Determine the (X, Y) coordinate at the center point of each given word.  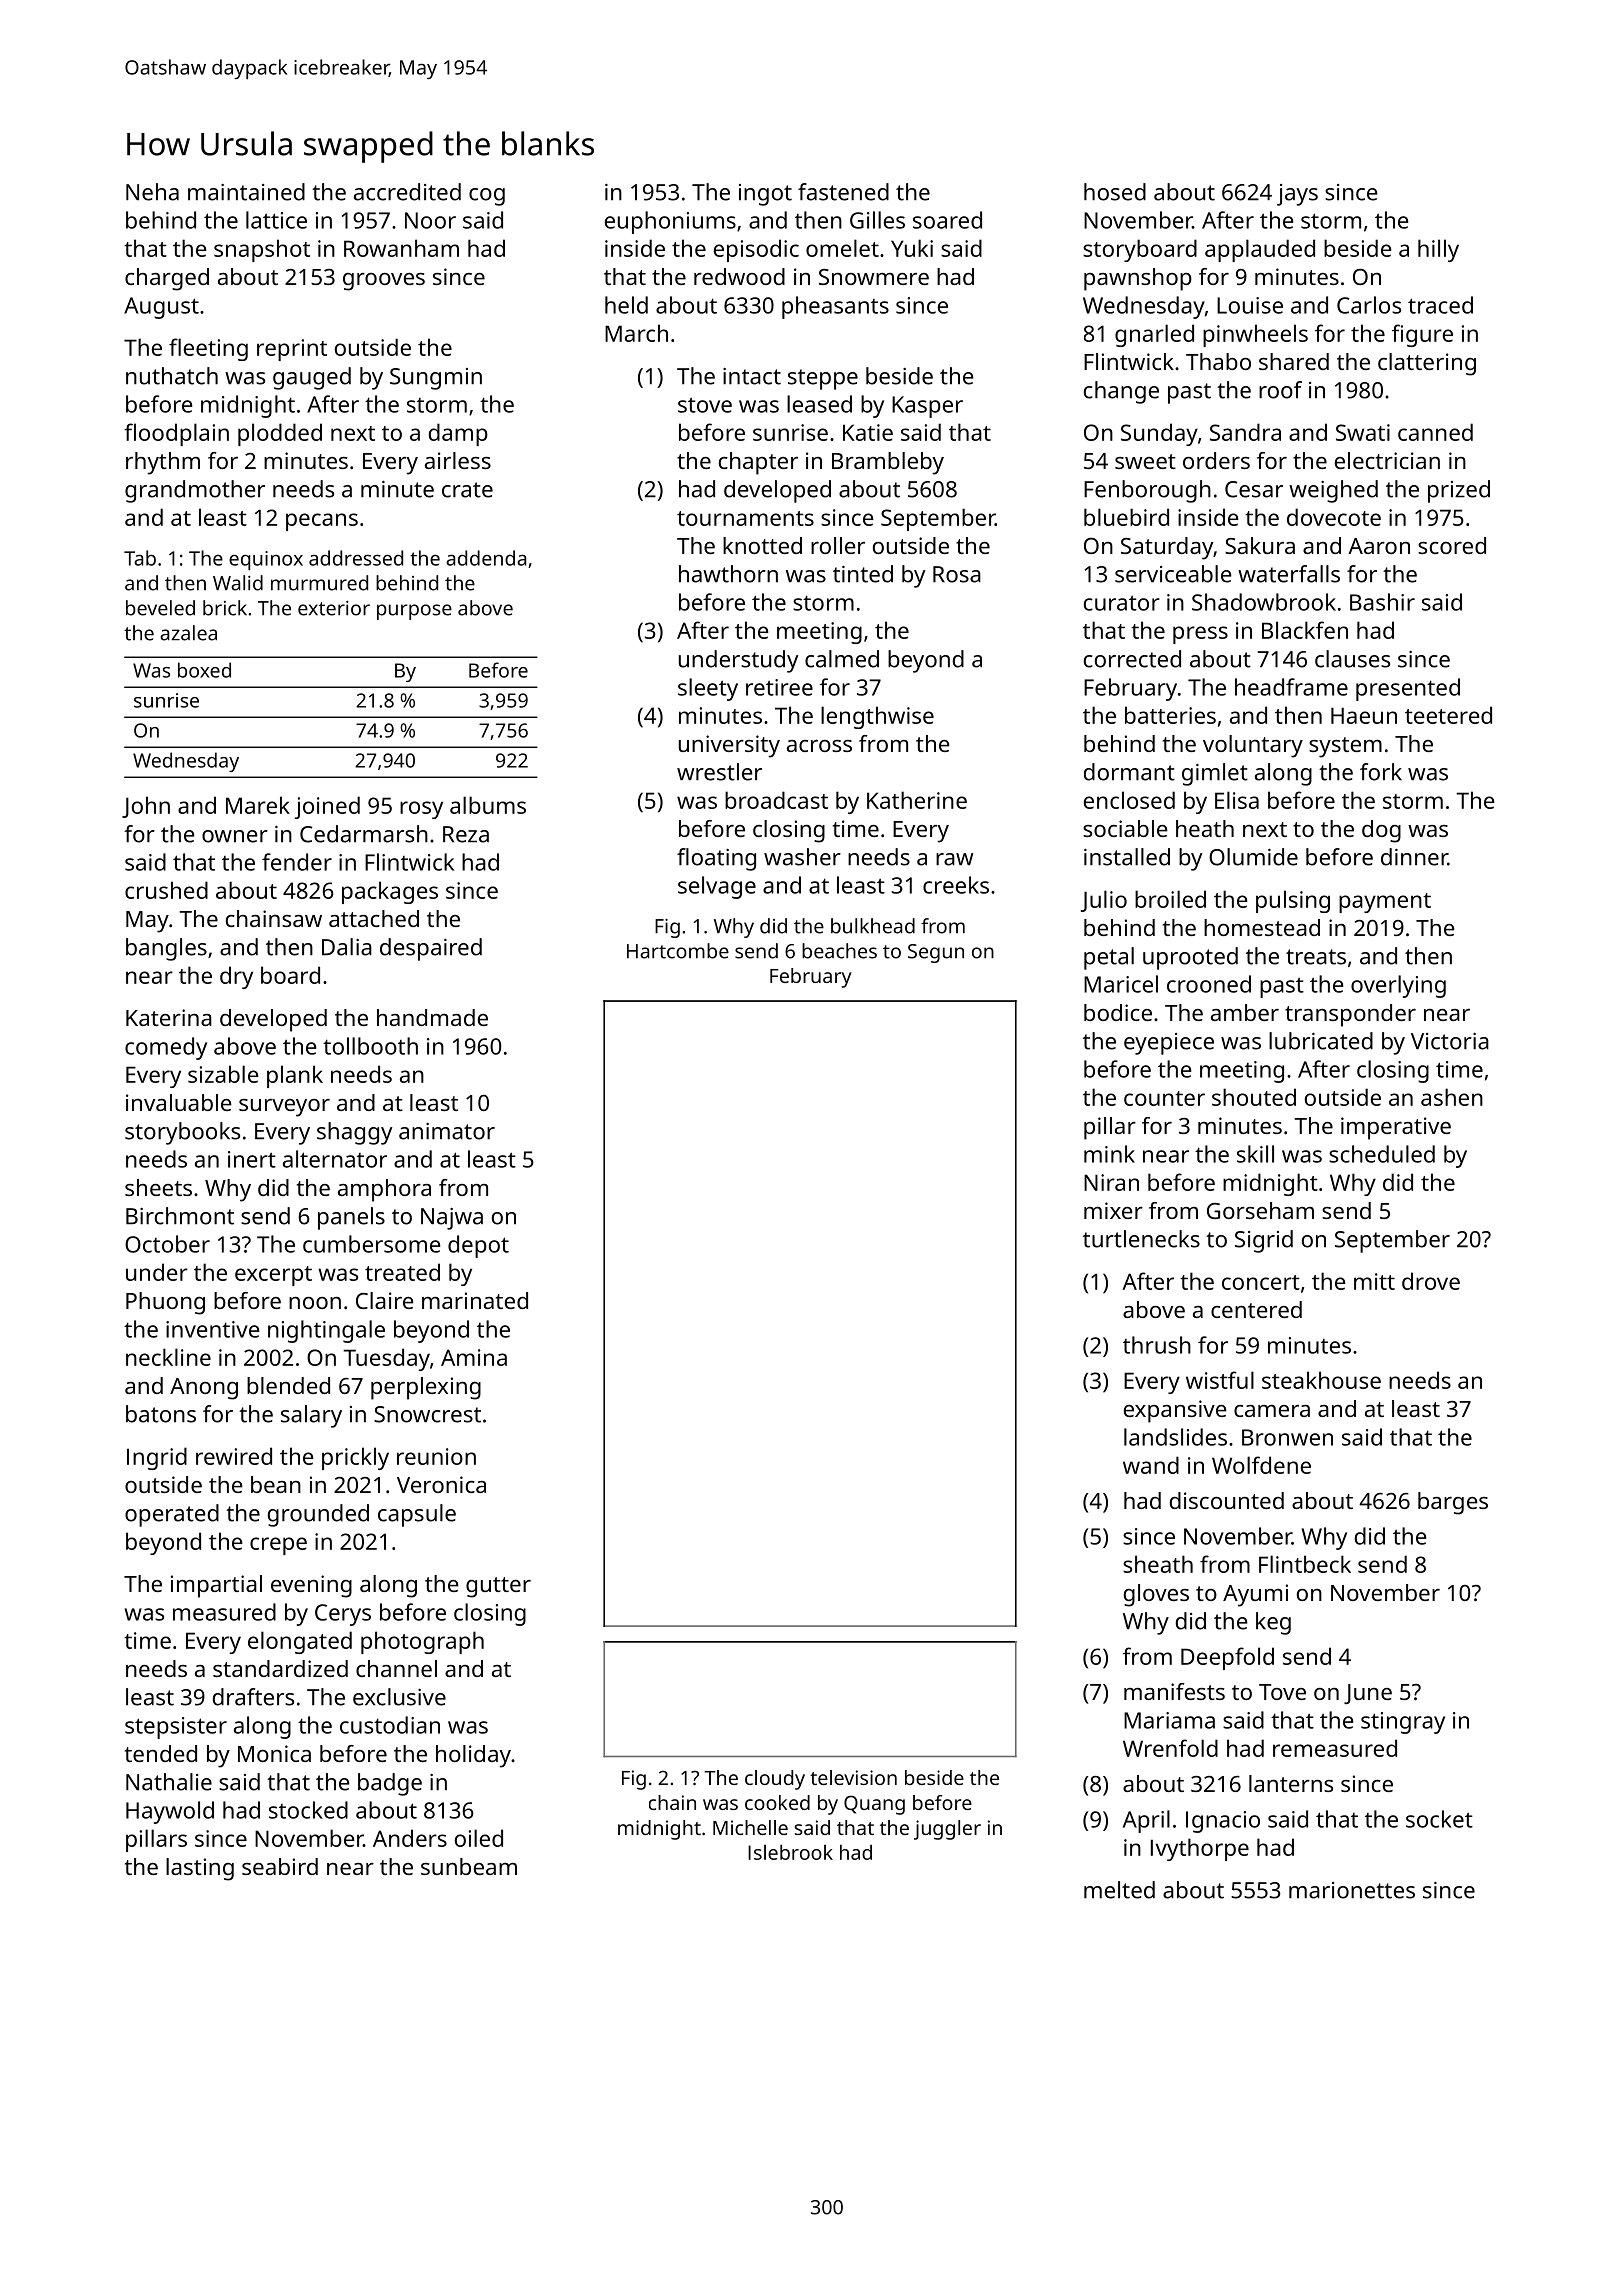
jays (1297, 195)
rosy (421, 810)
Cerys (343, 1615)
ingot (765, 195)
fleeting (208, 349)
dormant (1129, 772)
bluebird (1126, 517)
